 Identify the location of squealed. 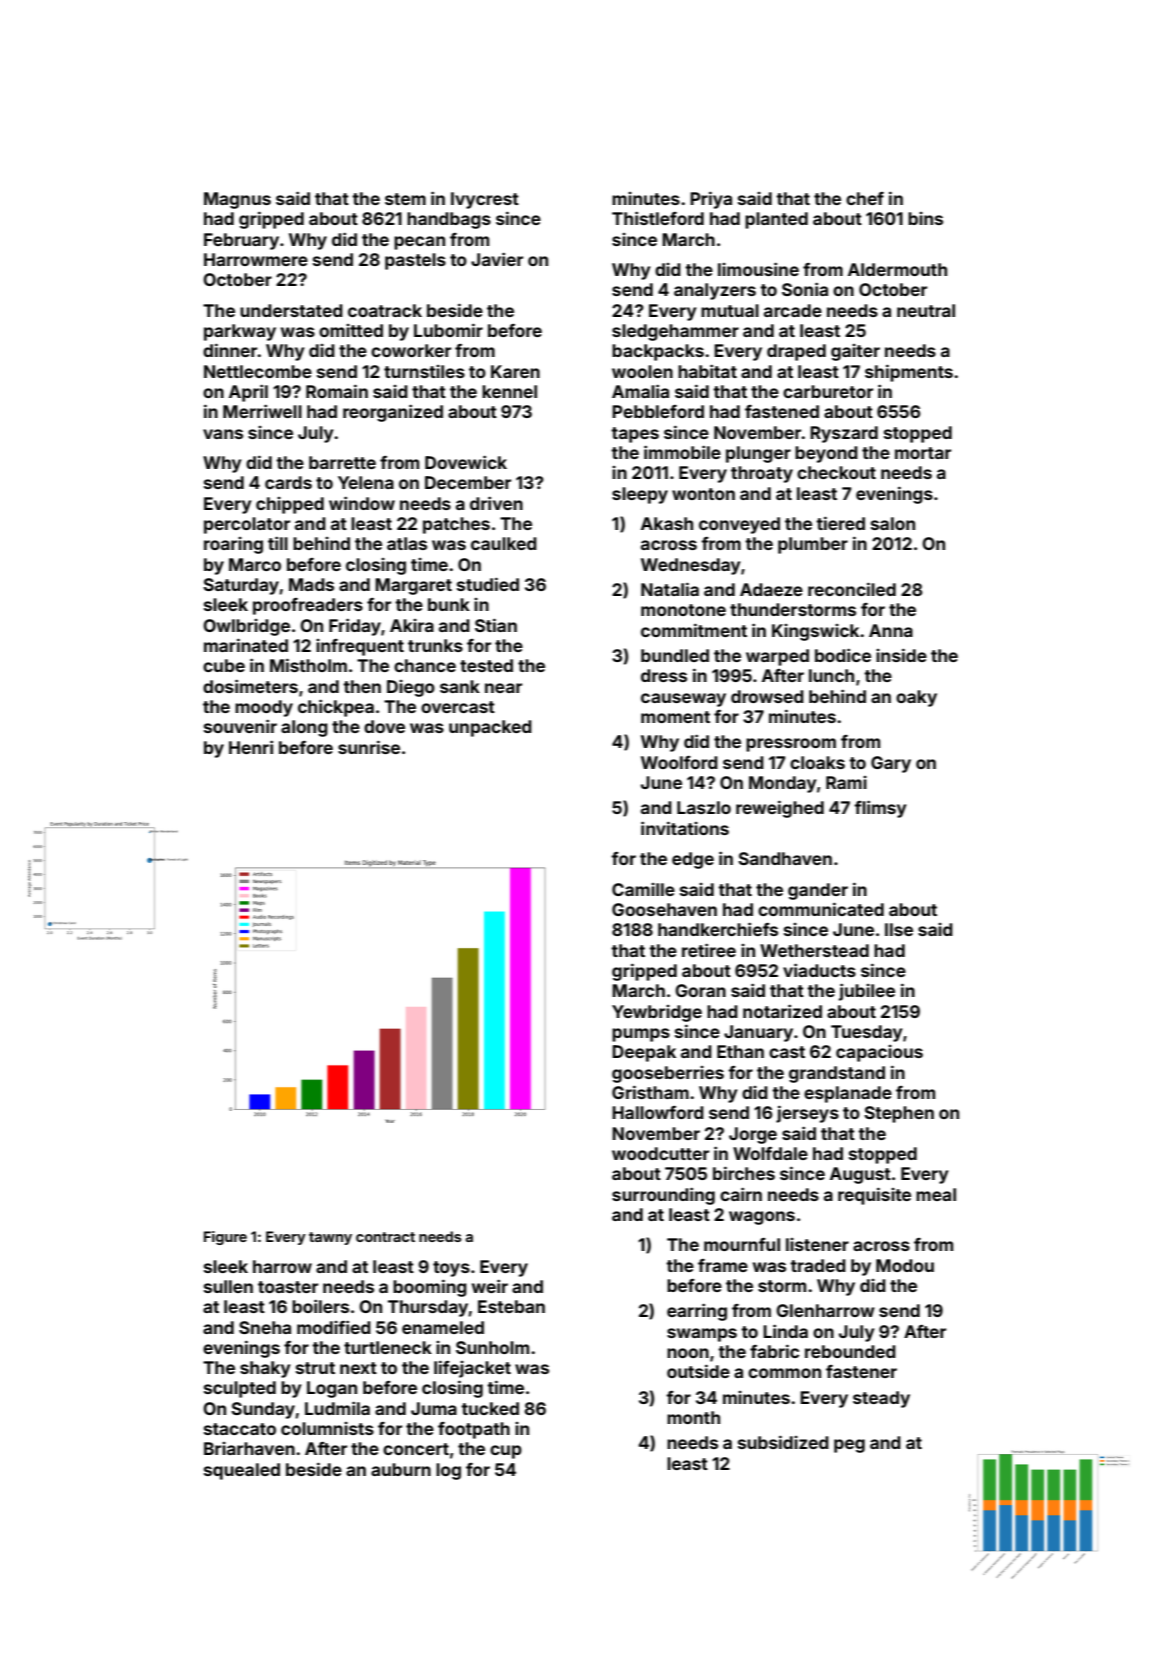
(242, 1471).
